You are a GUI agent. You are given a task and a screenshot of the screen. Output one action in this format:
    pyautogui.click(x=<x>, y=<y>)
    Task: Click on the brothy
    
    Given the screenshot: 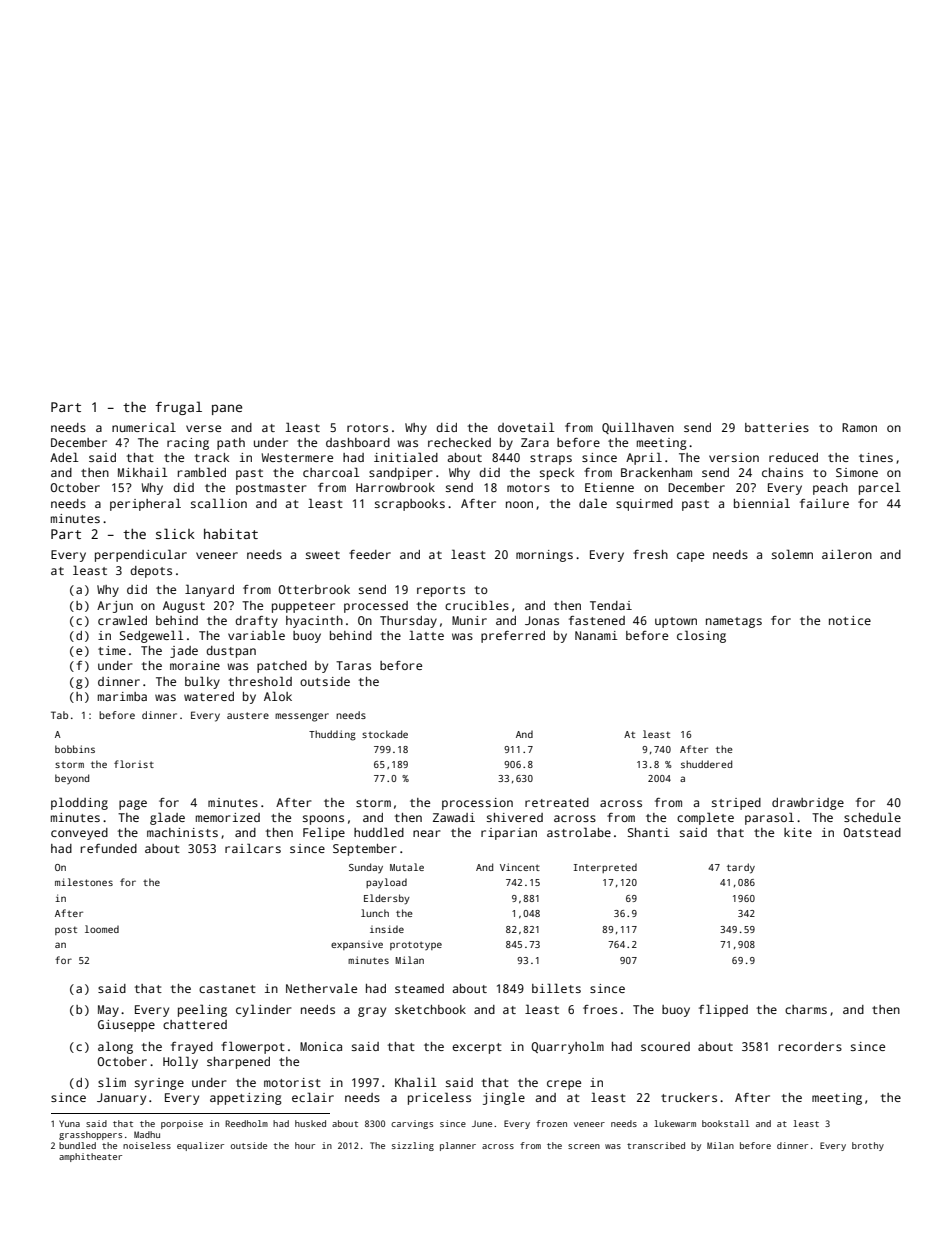 What is the action you would take?
    pyautogui.click(x=868, y=1146)
